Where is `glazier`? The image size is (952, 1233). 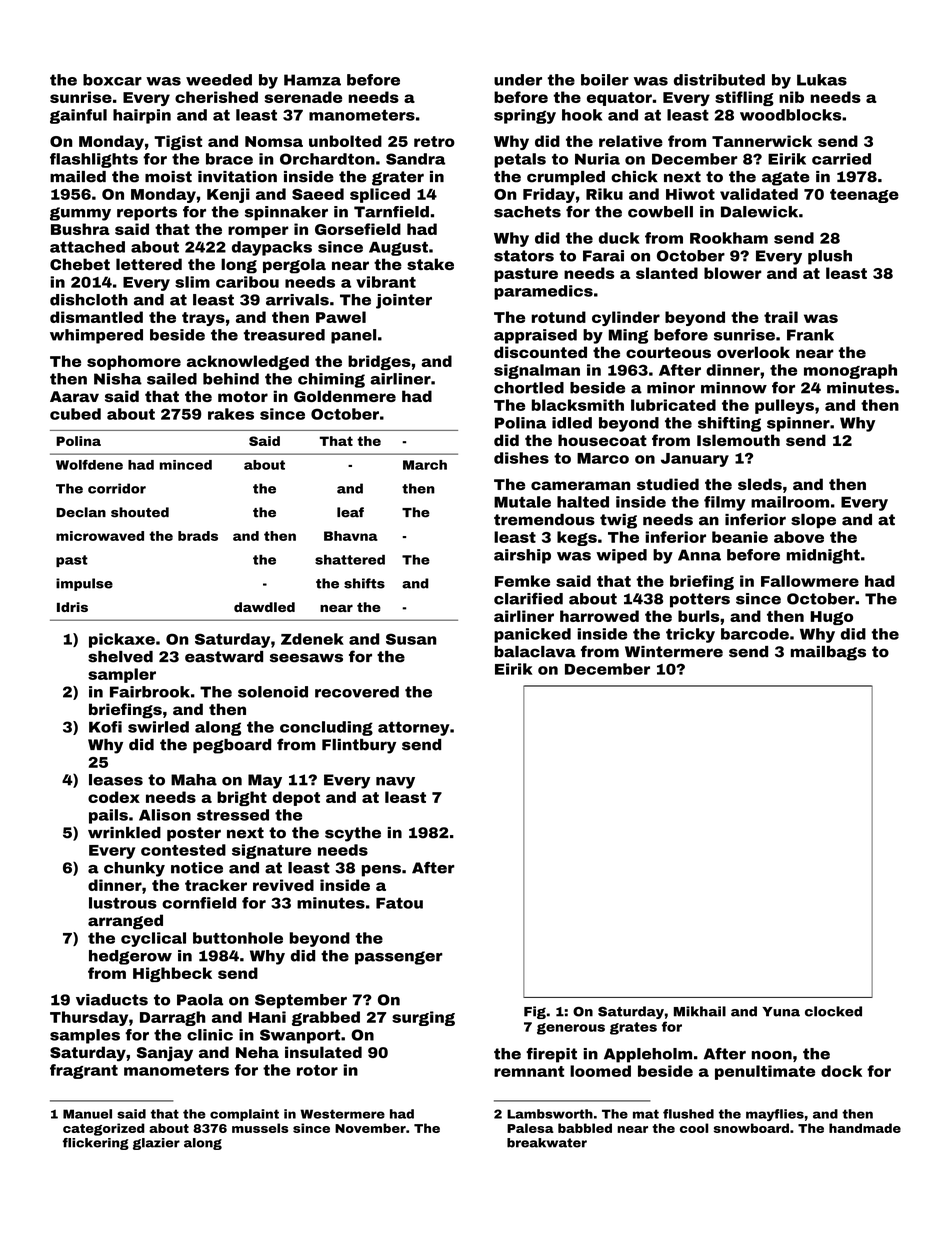
glazier is located at coordinates (156, 1144).
